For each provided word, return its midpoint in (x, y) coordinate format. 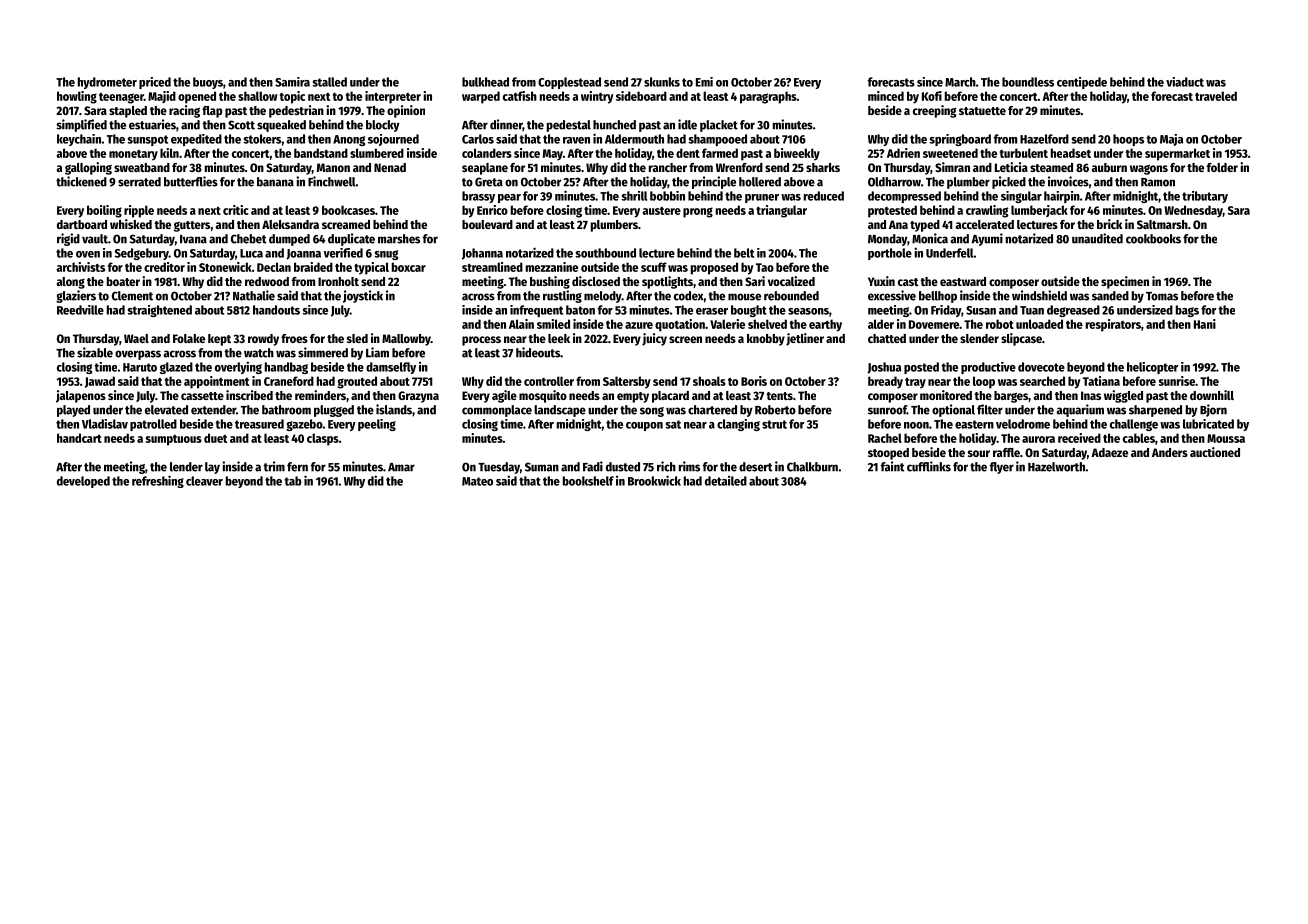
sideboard (641, 96)
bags (1187, 311)
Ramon (1158, 182)
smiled (553, 324)
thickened (81, 181)
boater (123, 281)
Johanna (482, 254)
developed (83, 482)
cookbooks (1153, 239)
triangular (781, 211)
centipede (1082, 83)
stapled (128, 112)
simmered (323, 352)
